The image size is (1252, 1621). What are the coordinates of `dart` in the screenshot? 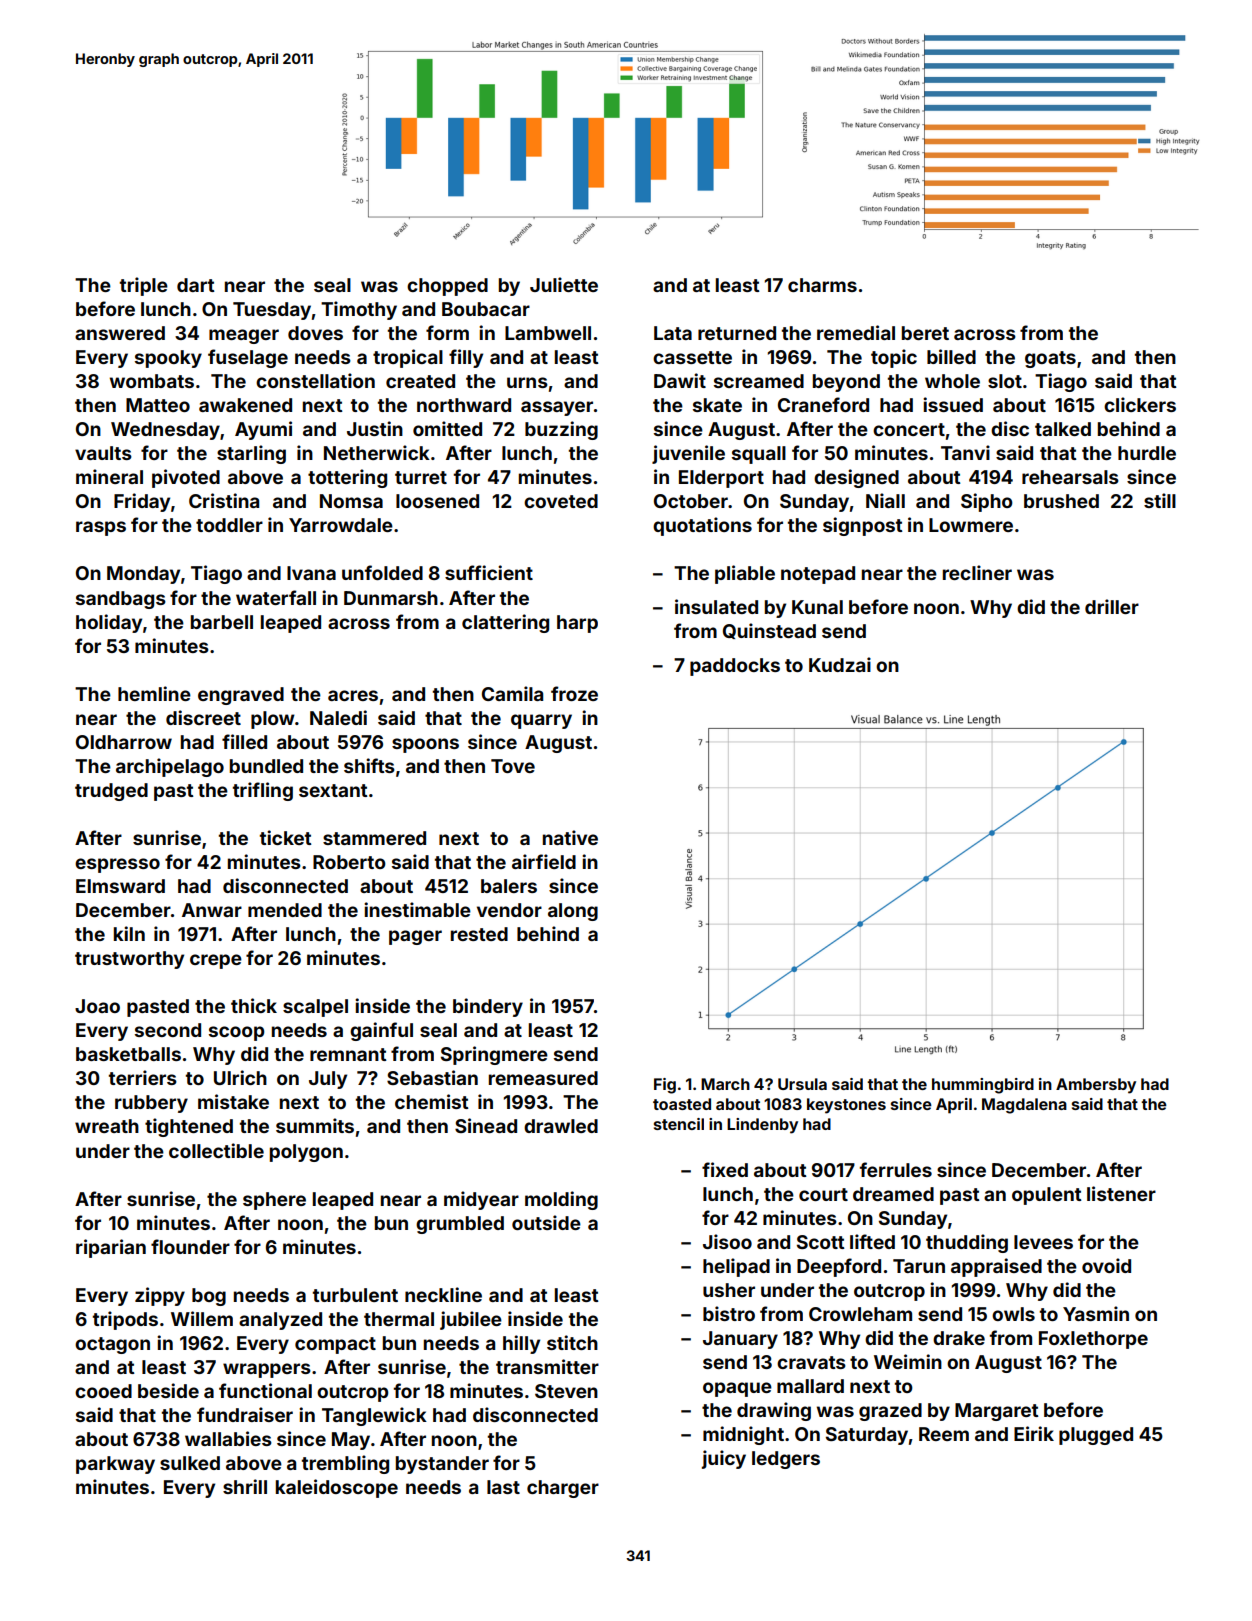 It's located at (195, 285).
